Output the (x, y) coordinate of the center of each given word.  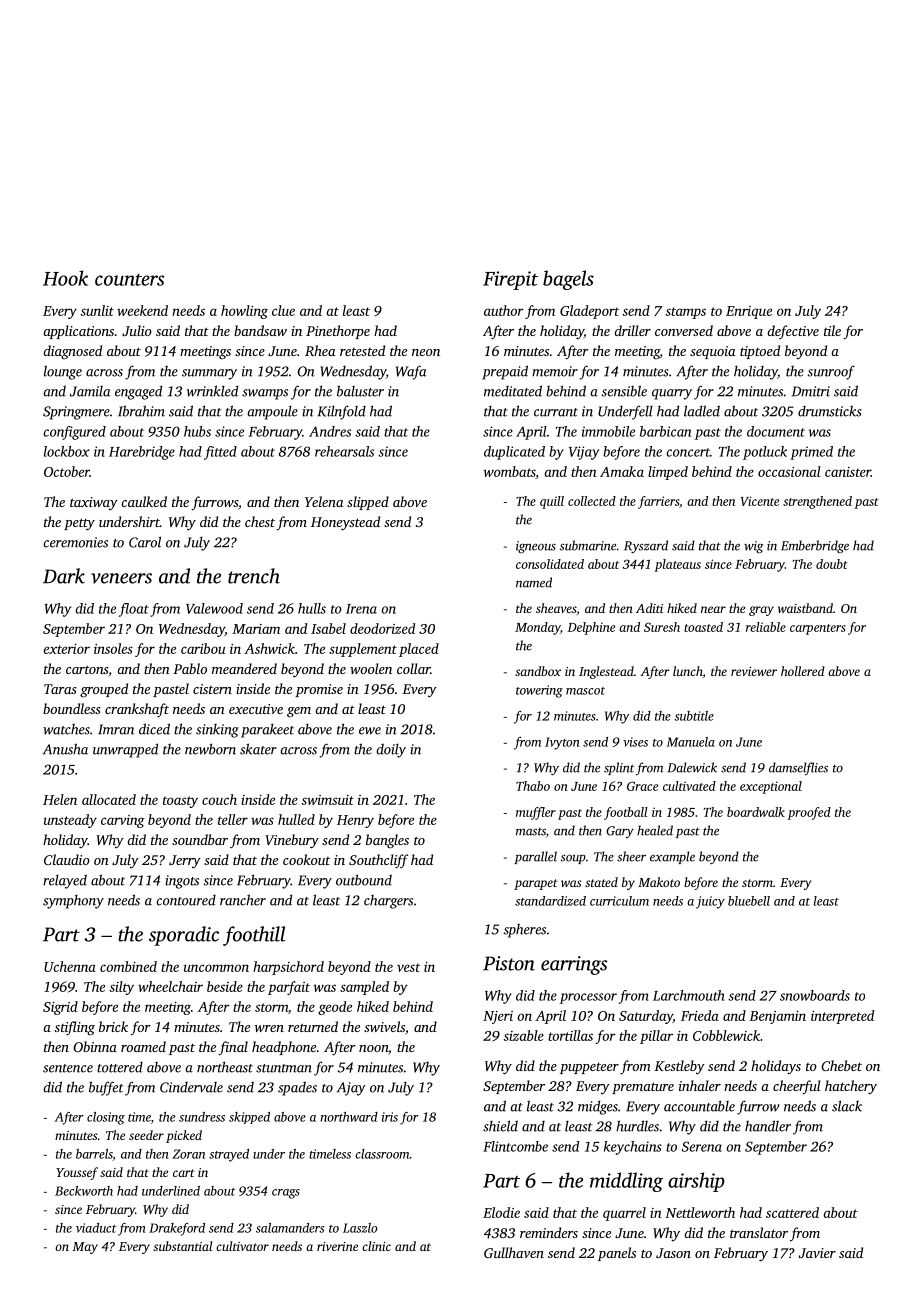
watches (66, 729)
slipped (368, 503)
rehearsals (344, 451)
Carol (145, 542)
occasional (789, 471)
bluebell (749, 901)
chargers (388, 901)
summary (209, 374)
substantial (182, 1246)
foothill (254, 936)
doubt (831, 564)
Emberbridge (815, 546)
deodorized (382, 628)
